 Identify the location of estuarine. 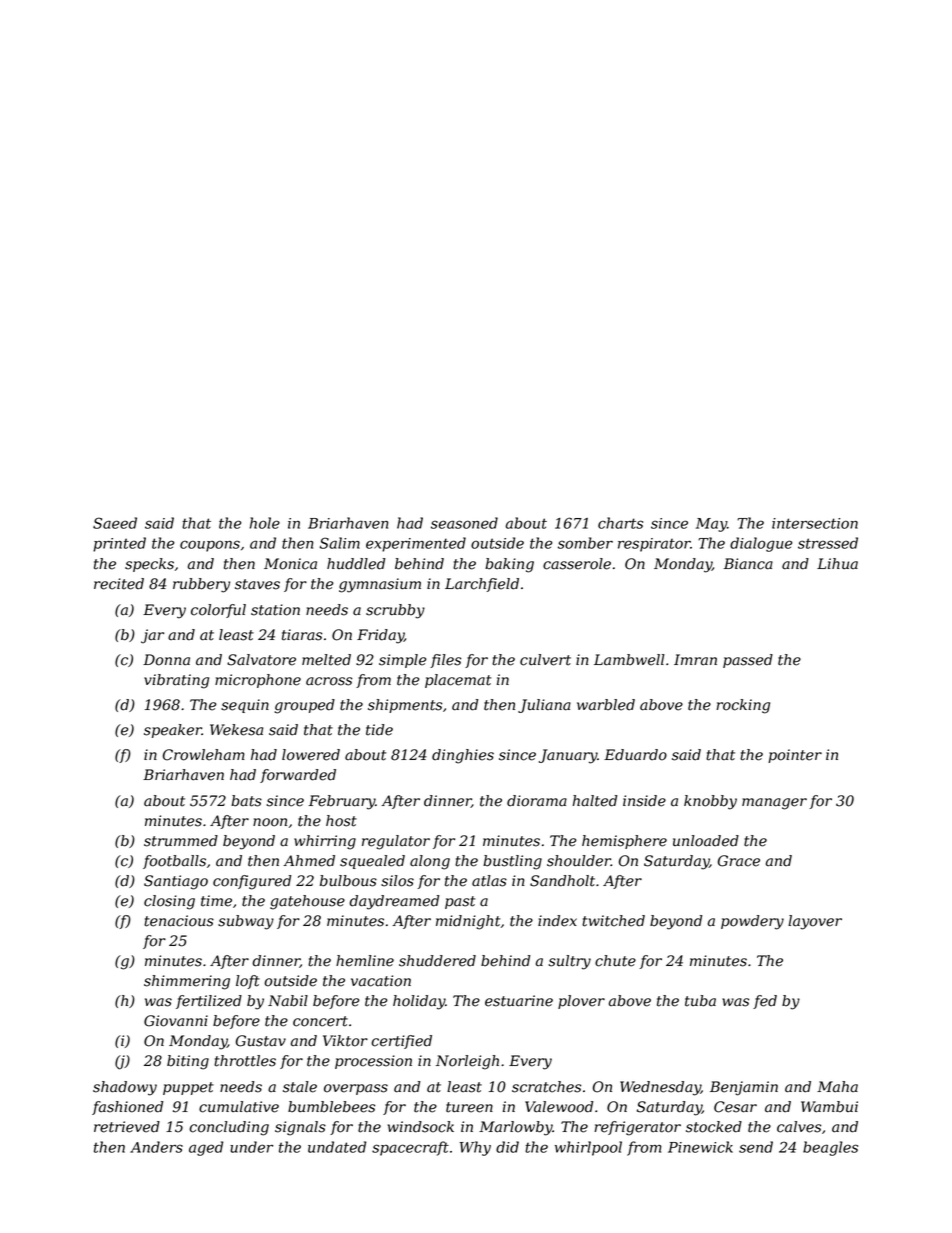
(519, 1001).
